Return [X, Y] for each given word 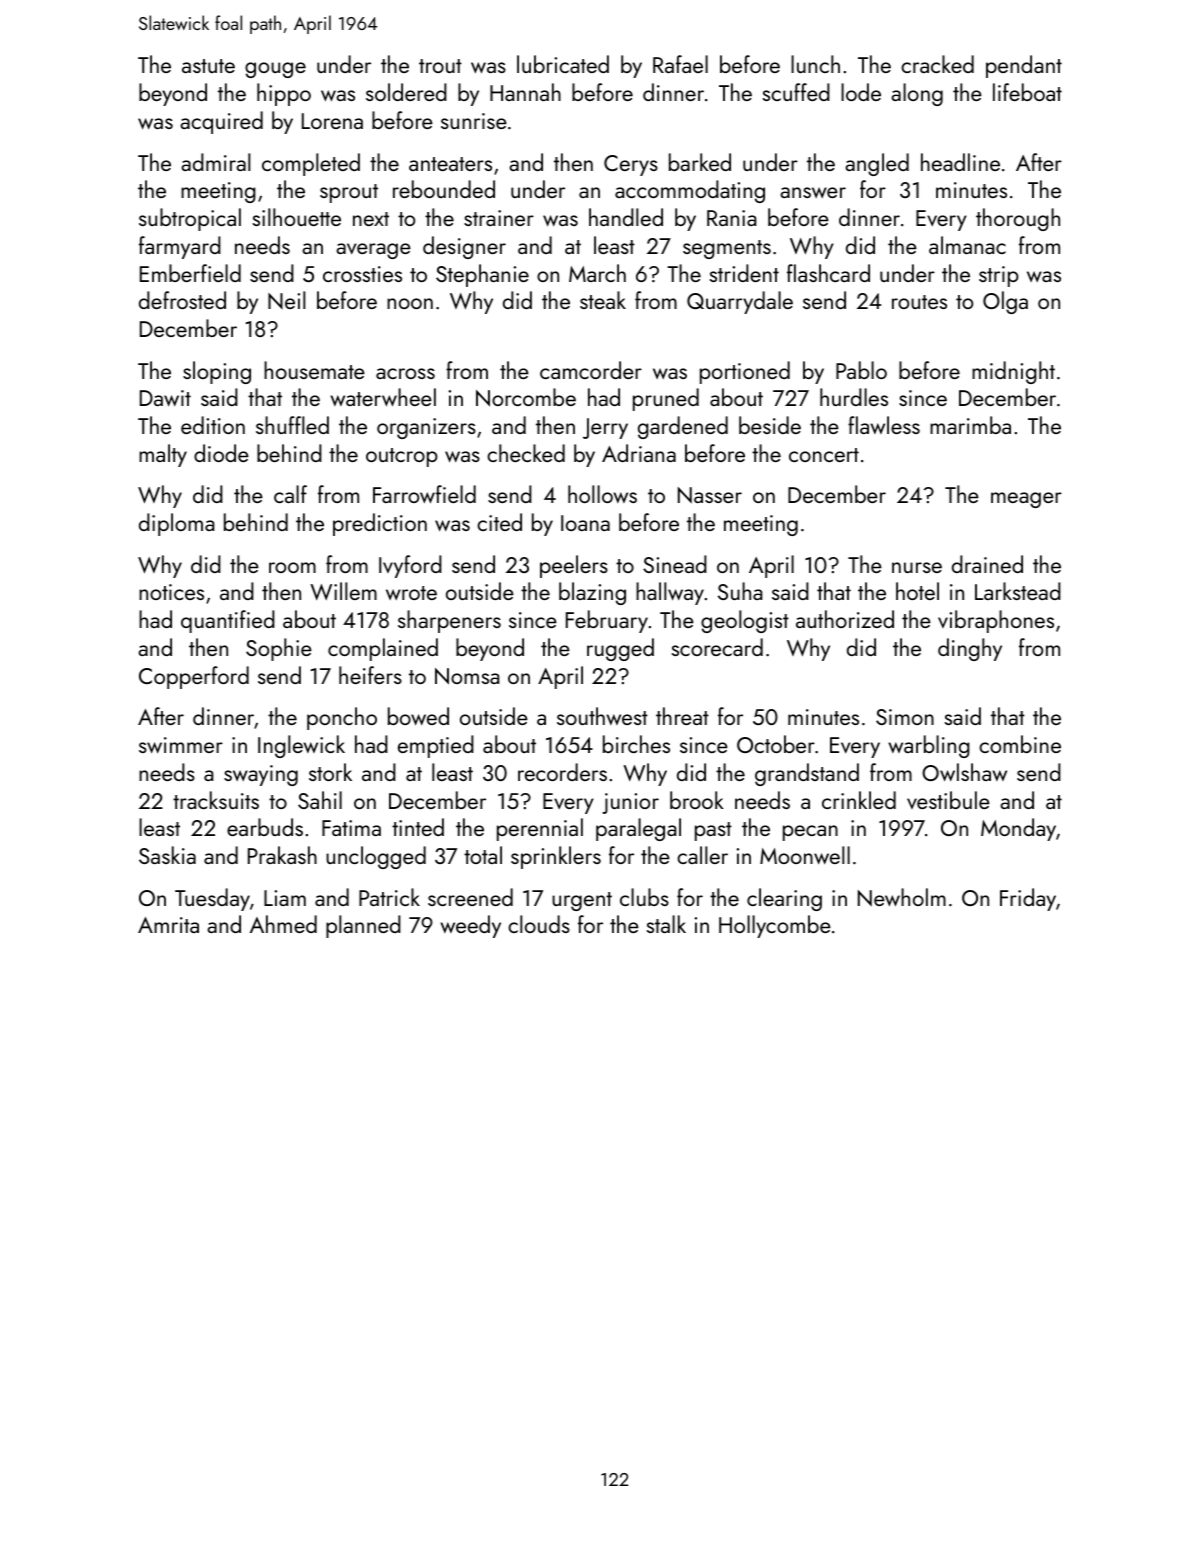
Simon [905, 717]
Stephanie [482, 275]
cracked [937, 64]
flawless [884, 425]
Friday [1028, 899]
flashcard [828, 273]
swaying [261, 775]
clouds [539, 924]
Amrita [168, 925]
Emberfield [190, 273]
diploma [177, 524]
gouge [275, 70]
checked [526, 453]
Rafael [680, 64]
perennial [540, 829]
